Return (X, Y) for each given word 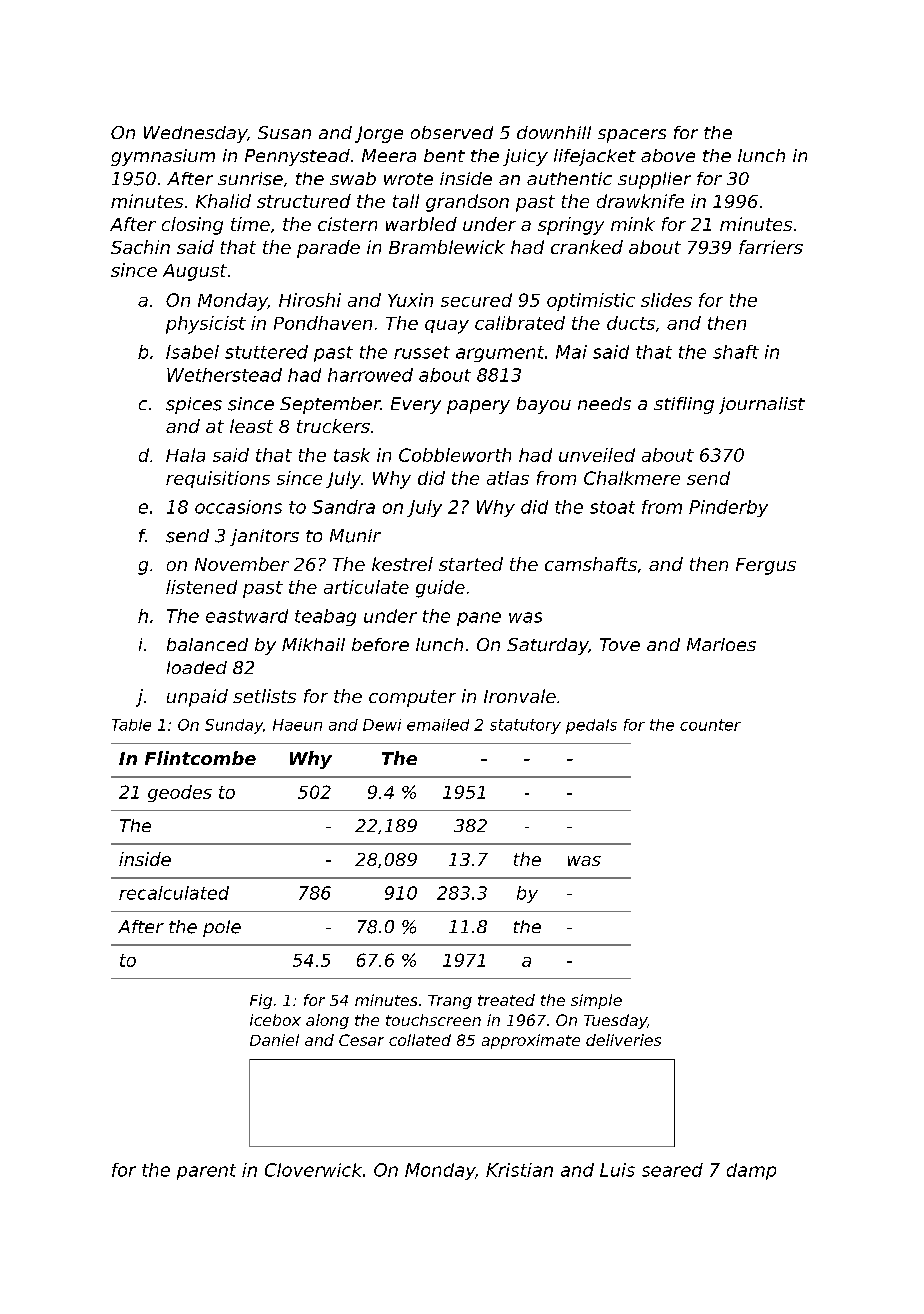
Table (131, 725)
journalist (762, 405)
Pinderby (728, 508)
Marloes (721, 644)
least (251, 426)
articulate (366, 587)
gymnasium (163, 157)
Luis (617, 1170)
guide (440, 589)
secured (476, 300)
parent (206, 1172)
